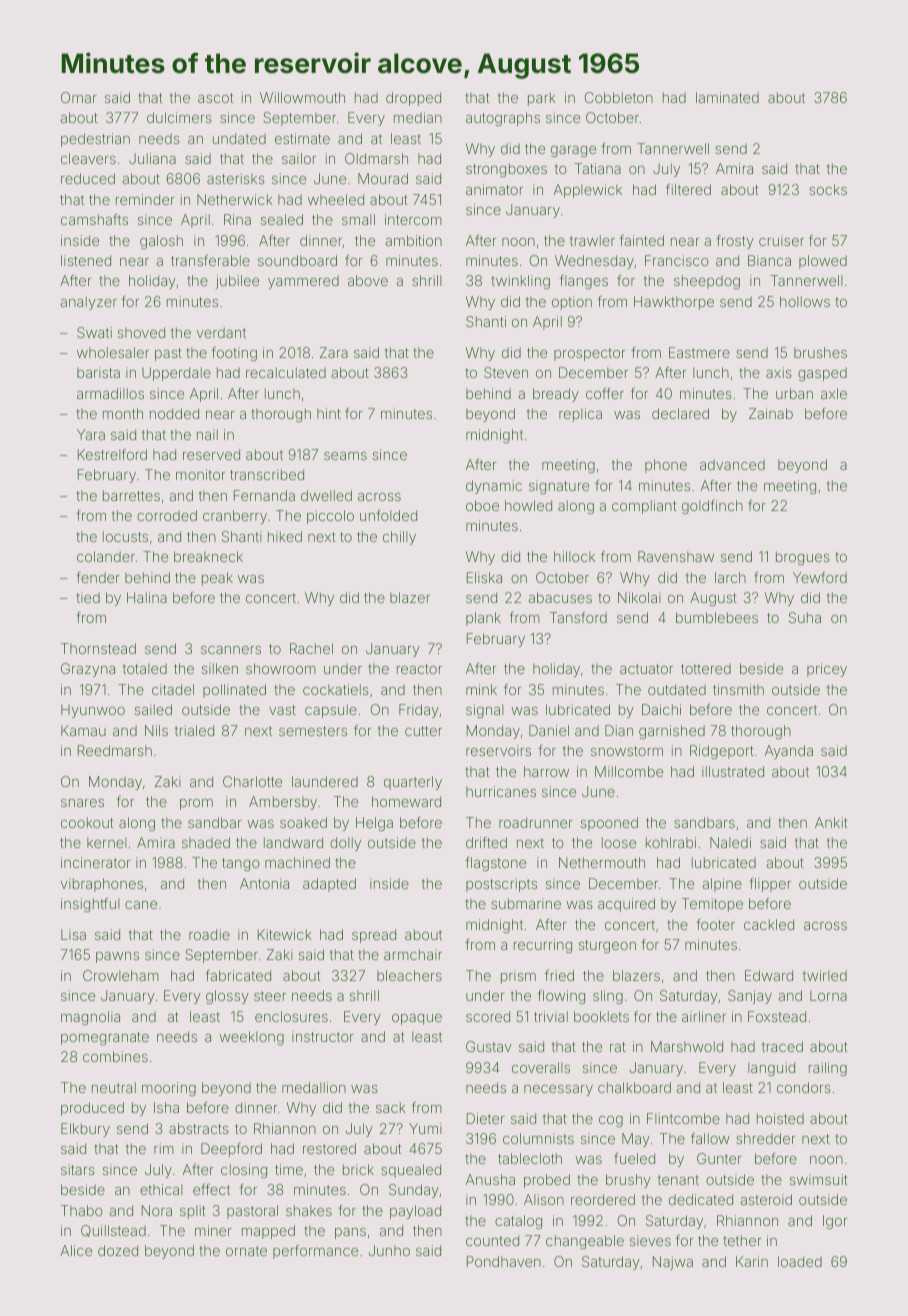 The height and width of the page is (1316, 908). I want to click on Ankit, so click(831, 822).
